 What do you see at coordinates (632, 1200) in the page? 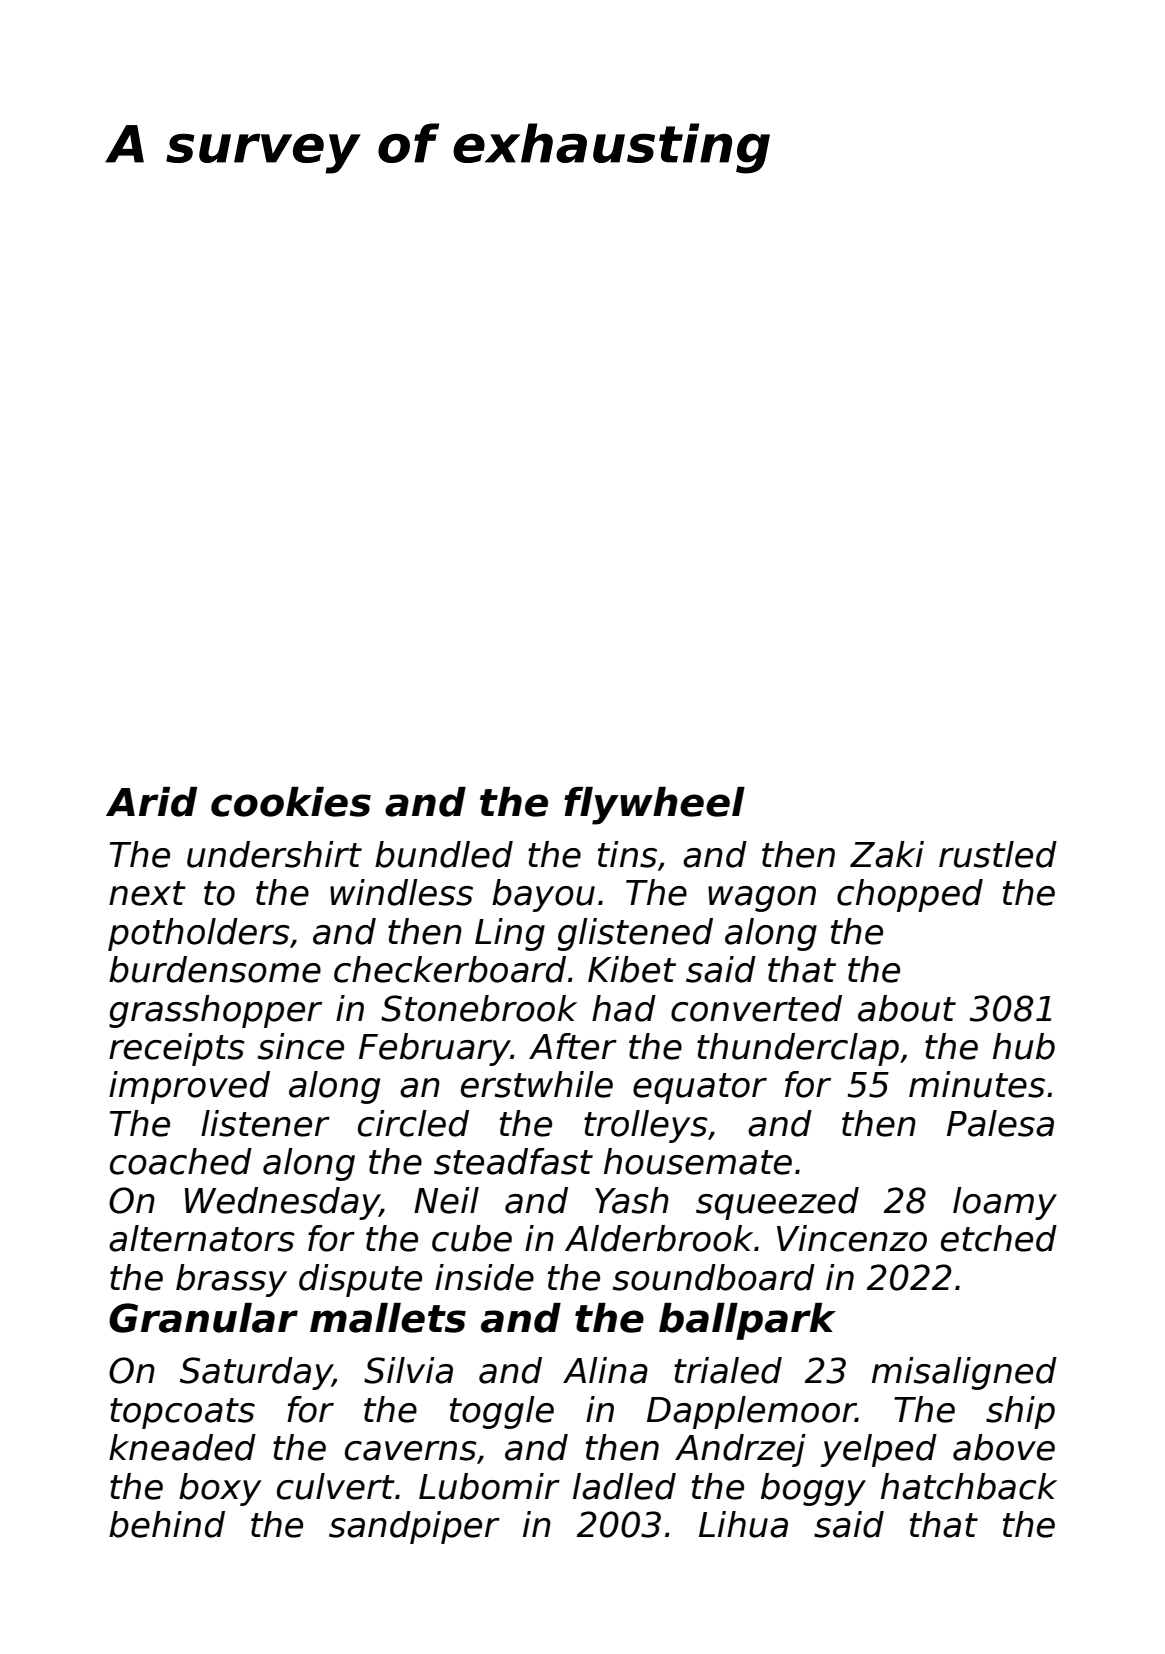
I see `Yash` at bounding box center [632, 1200].
